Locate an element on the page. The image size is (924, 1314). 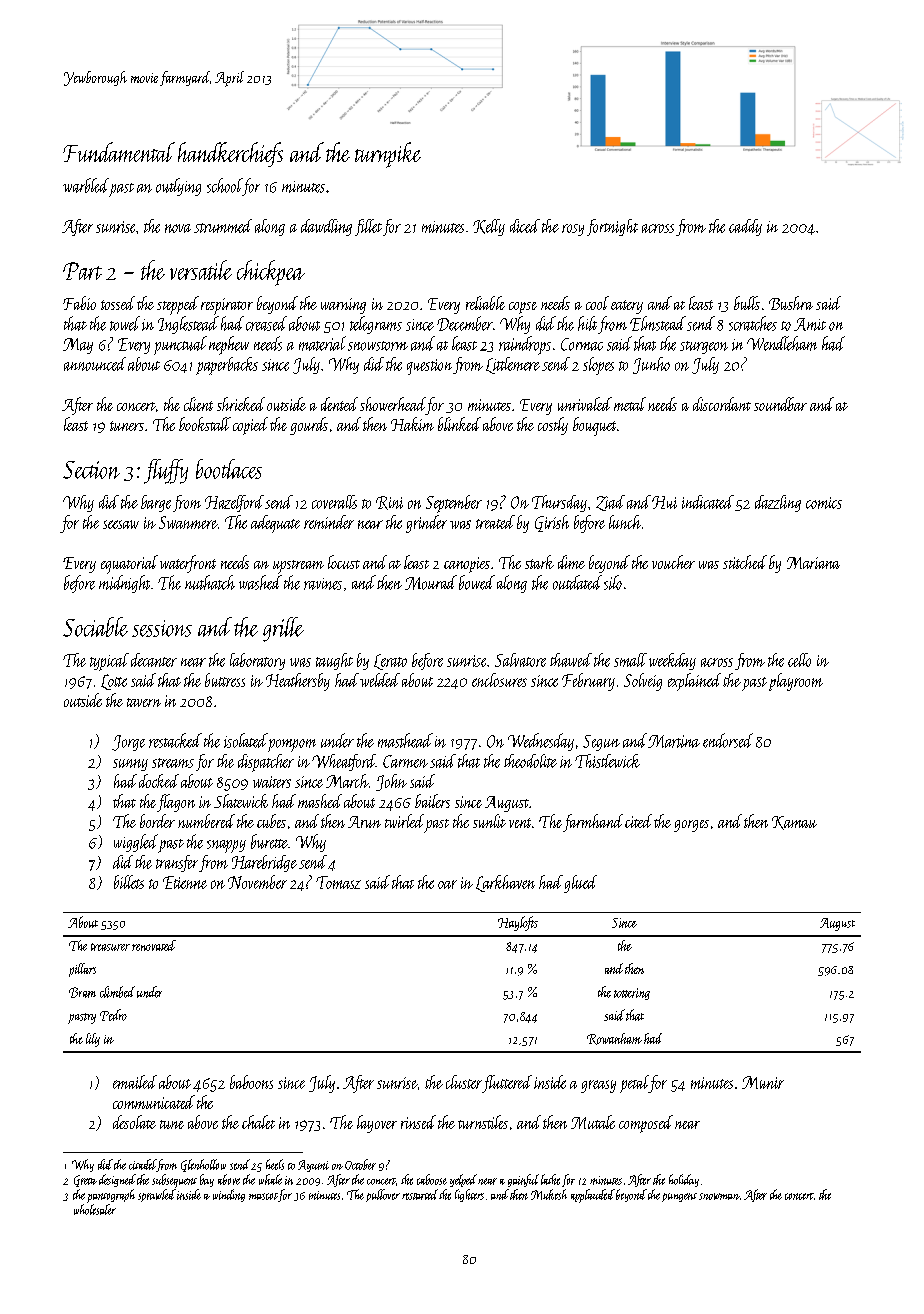
turnpike is located at coordinates (388, 155).
